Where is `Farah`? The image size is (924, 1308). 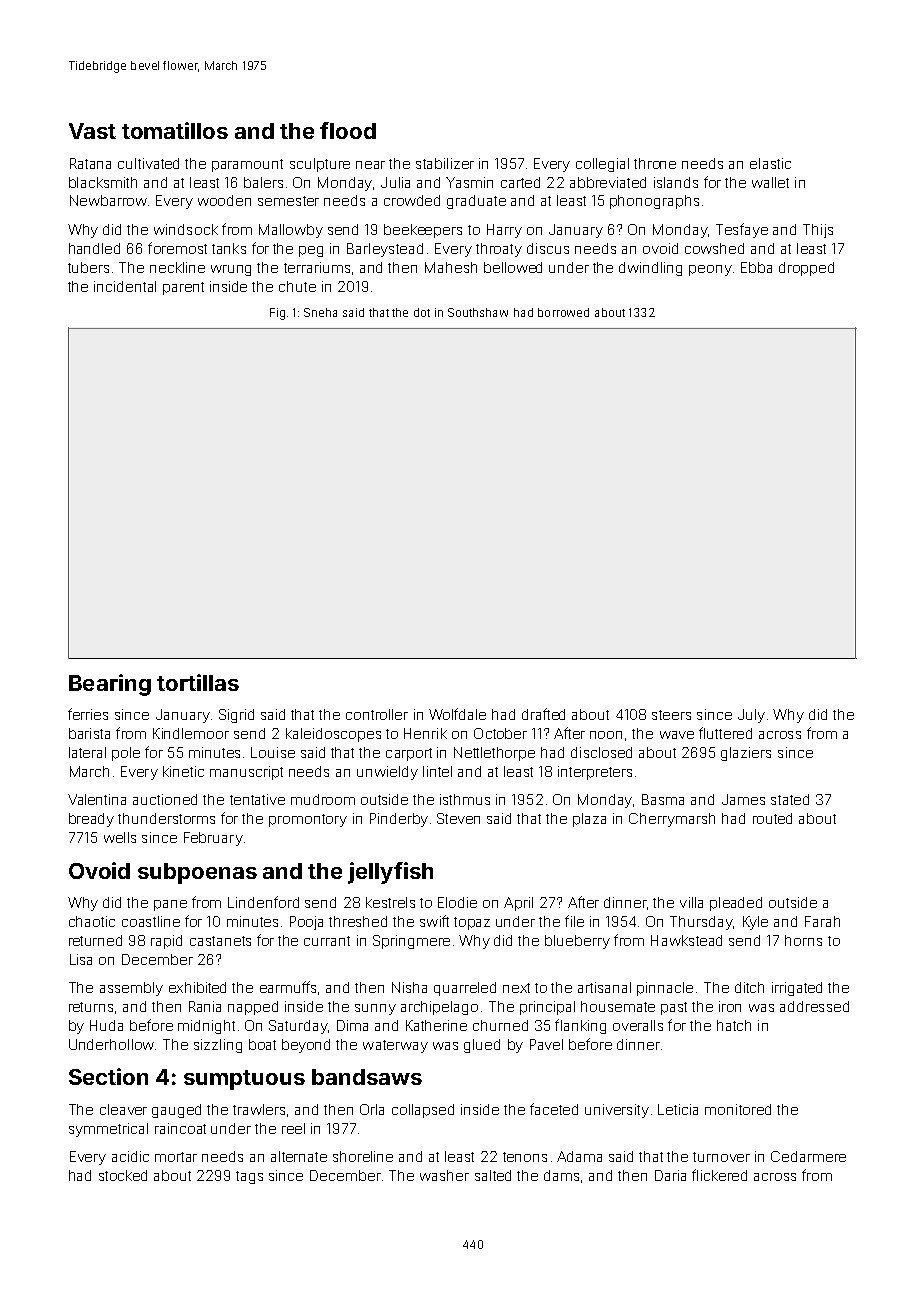 Farah is located at coordinates (822, 921).
